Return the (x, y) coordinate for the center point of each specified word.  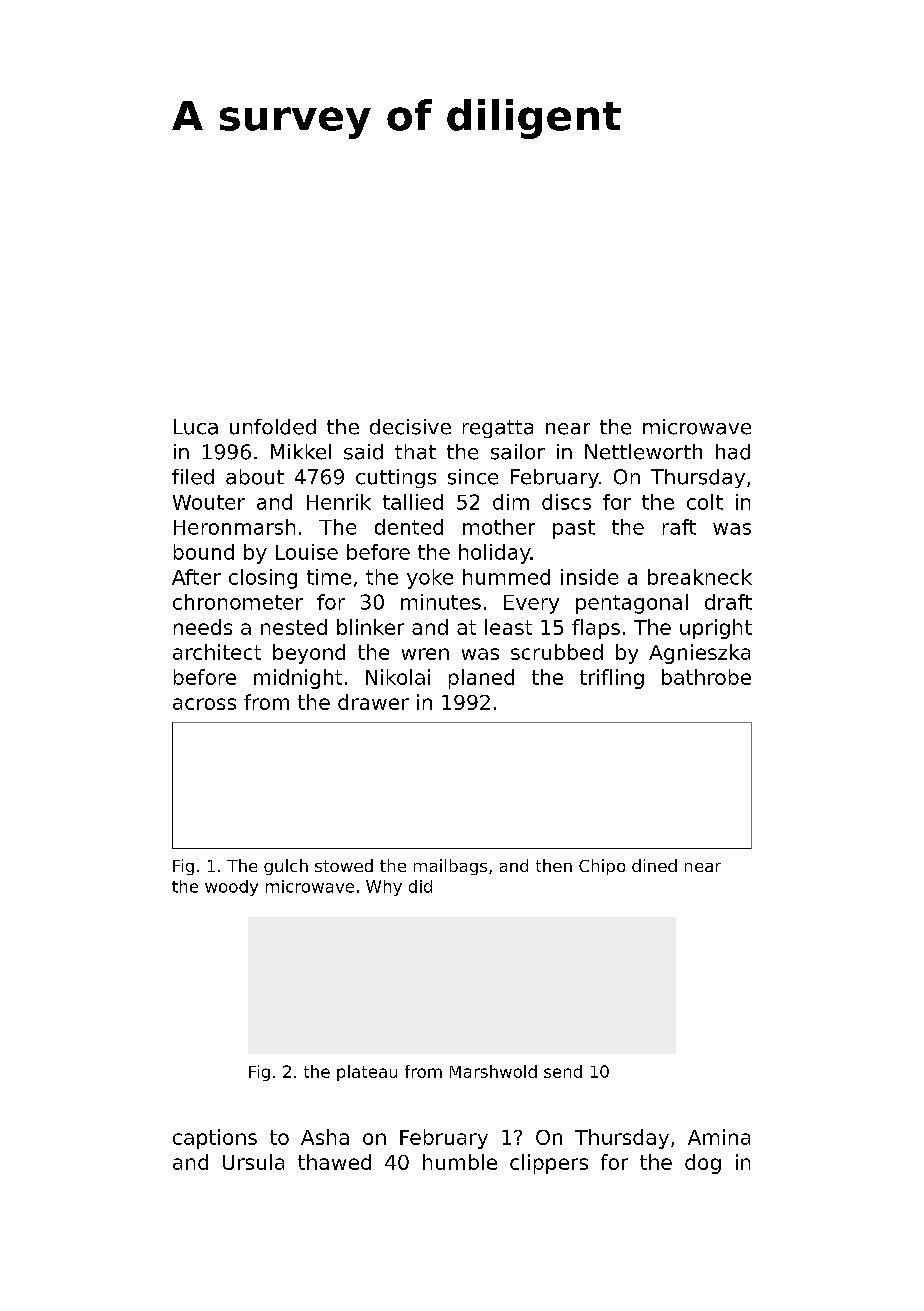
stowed (344, 865)
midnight (298, 679)
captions (215, 1139)
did (420, 886)
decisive (410, 427)
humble (460, 1162)
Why (384, 888)
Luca (196, 427)
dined (654, 865)
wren (425, 654)
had (733, 452)
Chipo (602, 867)
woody (231, 888)
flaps (596, 629)
